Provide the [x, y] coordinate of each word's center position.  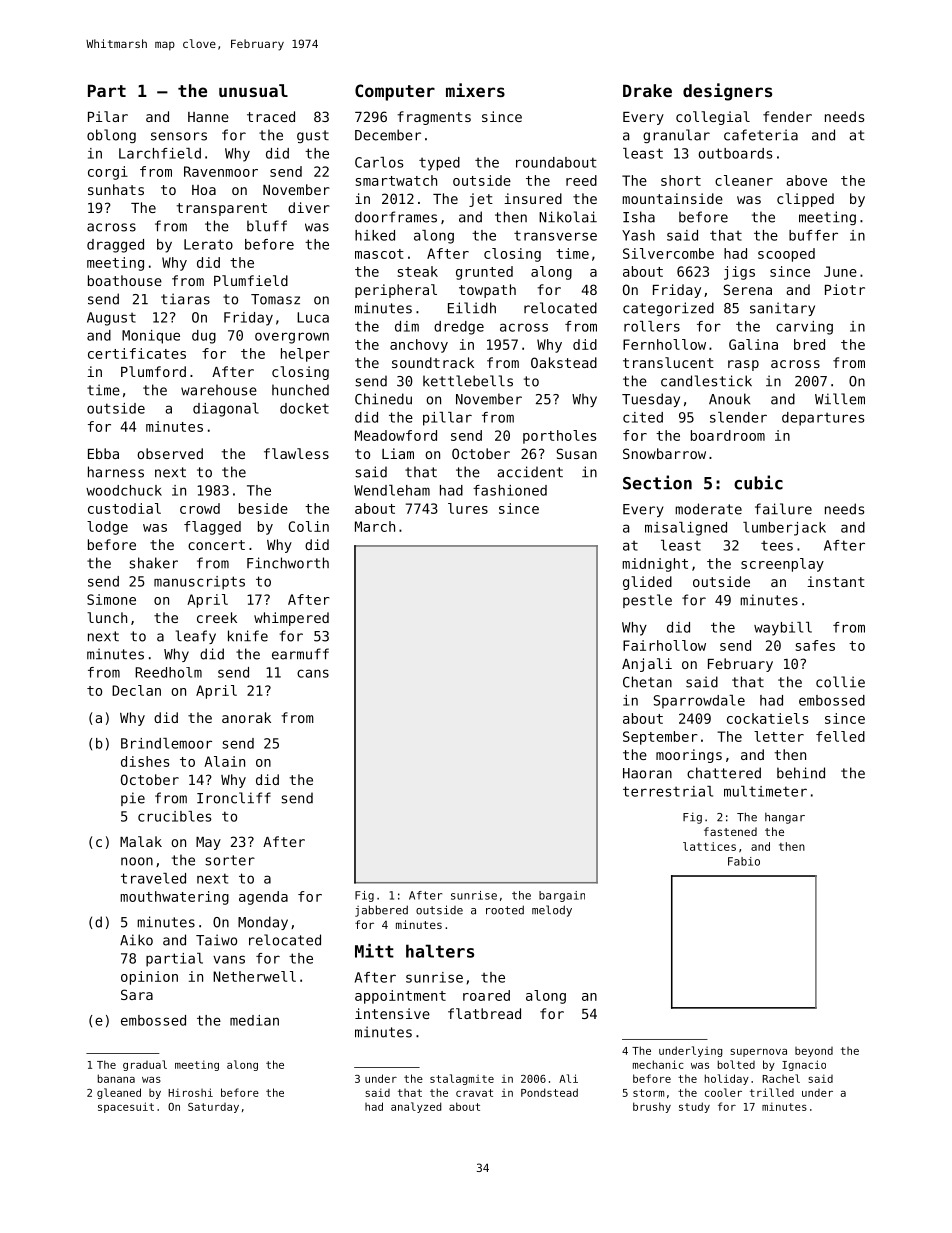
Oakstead [564, 362]
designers [727, 92]
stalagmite [462, 1079]
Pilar [108, 116]
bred [809, 344]
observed [170, 453]
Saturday [213, 1108]
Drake [647, 90]
